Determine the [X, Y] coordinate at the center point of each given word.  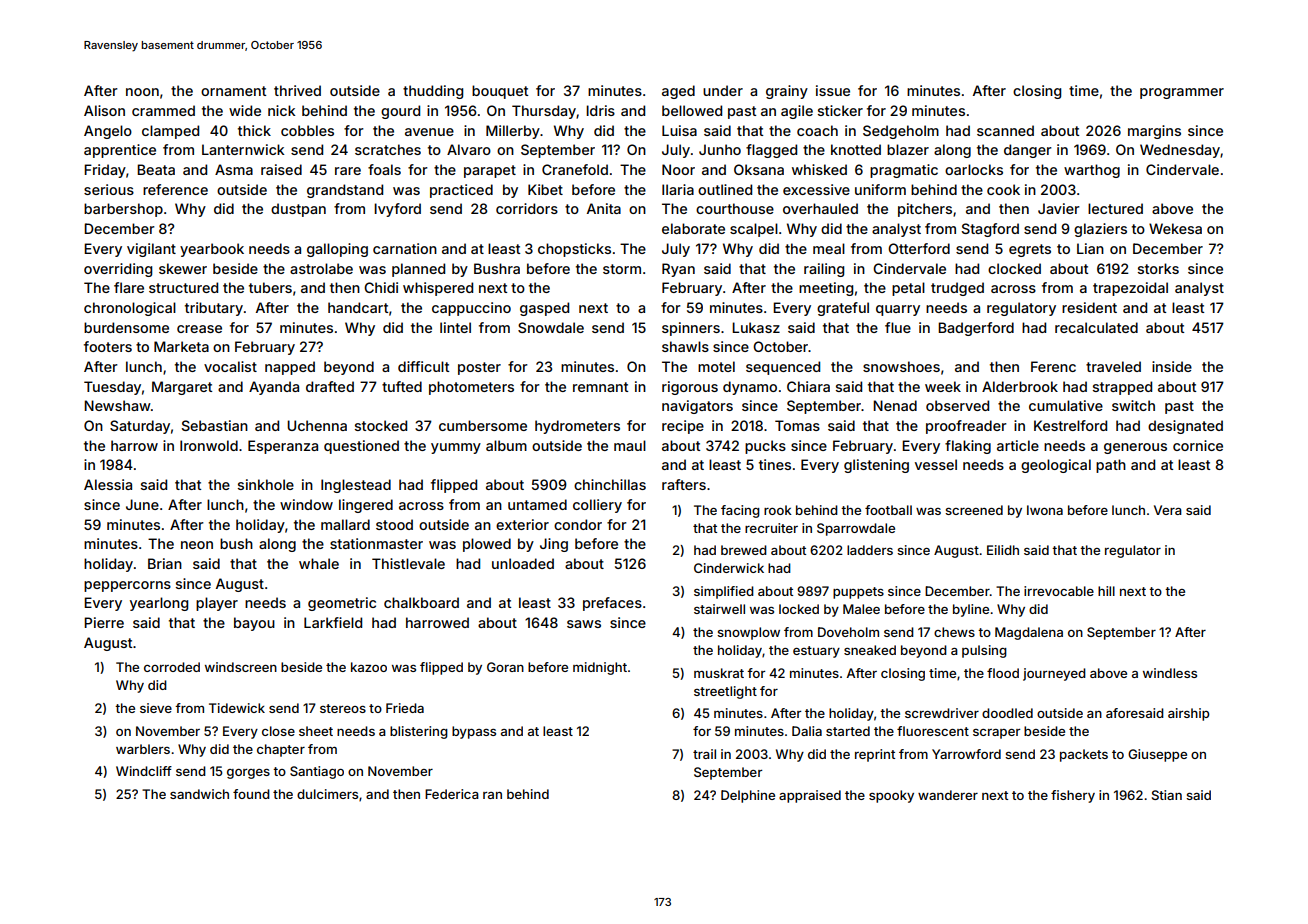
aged [678, 92]
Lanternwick [243, 149]
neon [197, 545]
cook [1003, 189]
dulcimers [327, 794]
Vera [1168, 510]
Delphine [748, 796]
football [888, 510]
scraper [996, 734]
